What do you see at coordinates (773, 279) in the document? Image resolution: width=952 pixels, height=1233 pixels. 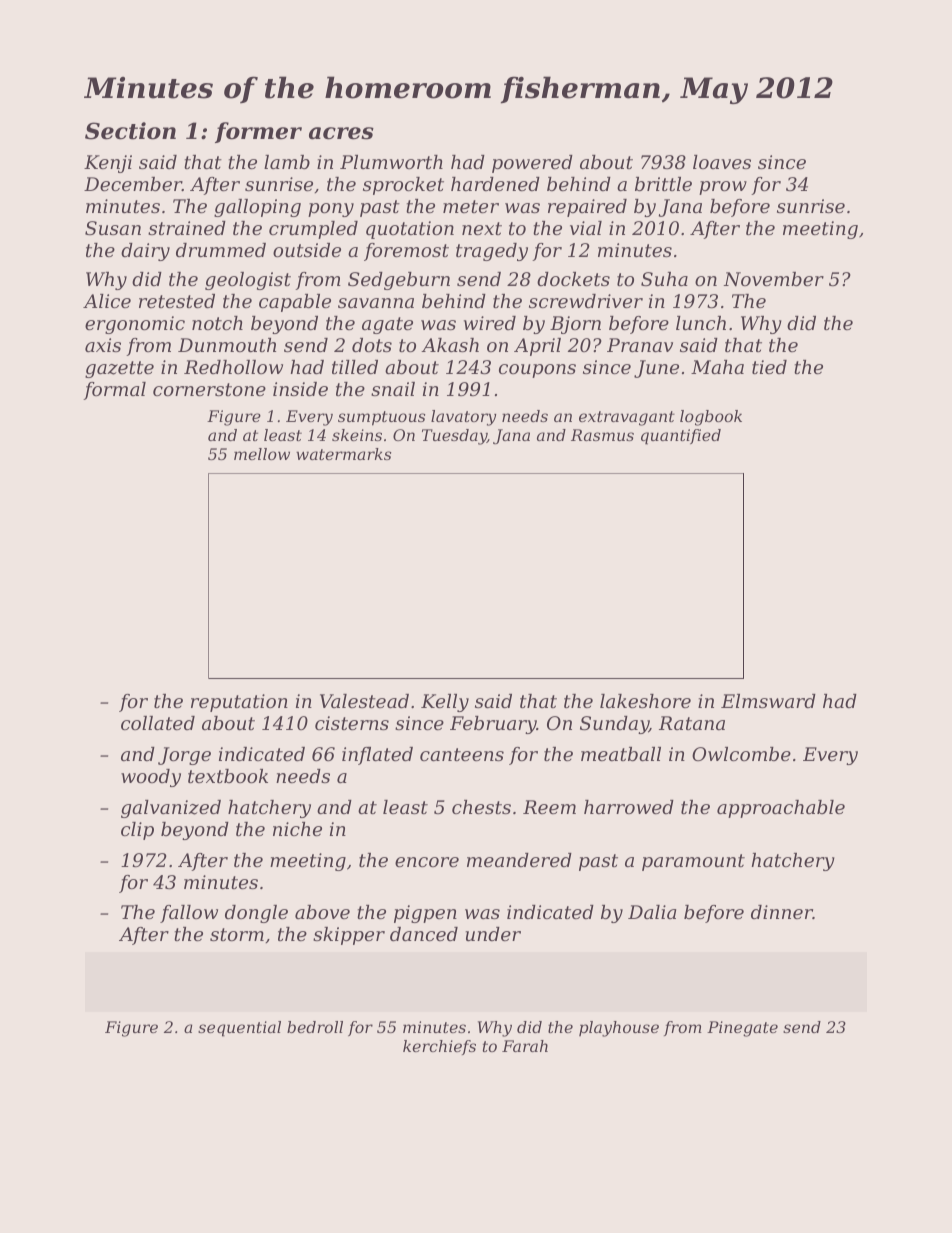 I see `November` at bounding box center [773, 279].
